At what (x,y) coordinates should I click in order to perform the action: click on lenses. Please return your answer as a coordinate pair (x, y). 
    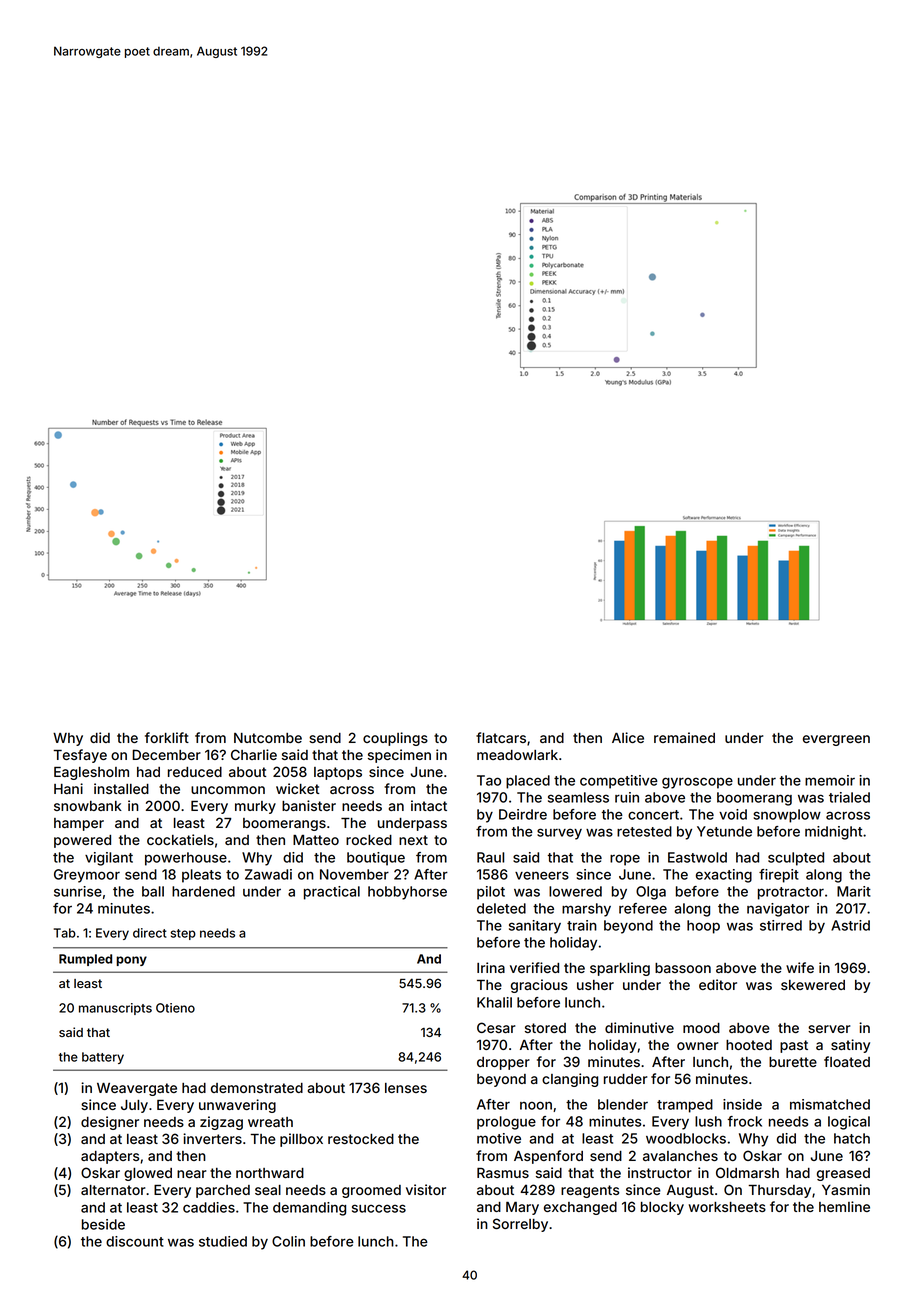
    Looking at the image, I should click on (406, 1088).
